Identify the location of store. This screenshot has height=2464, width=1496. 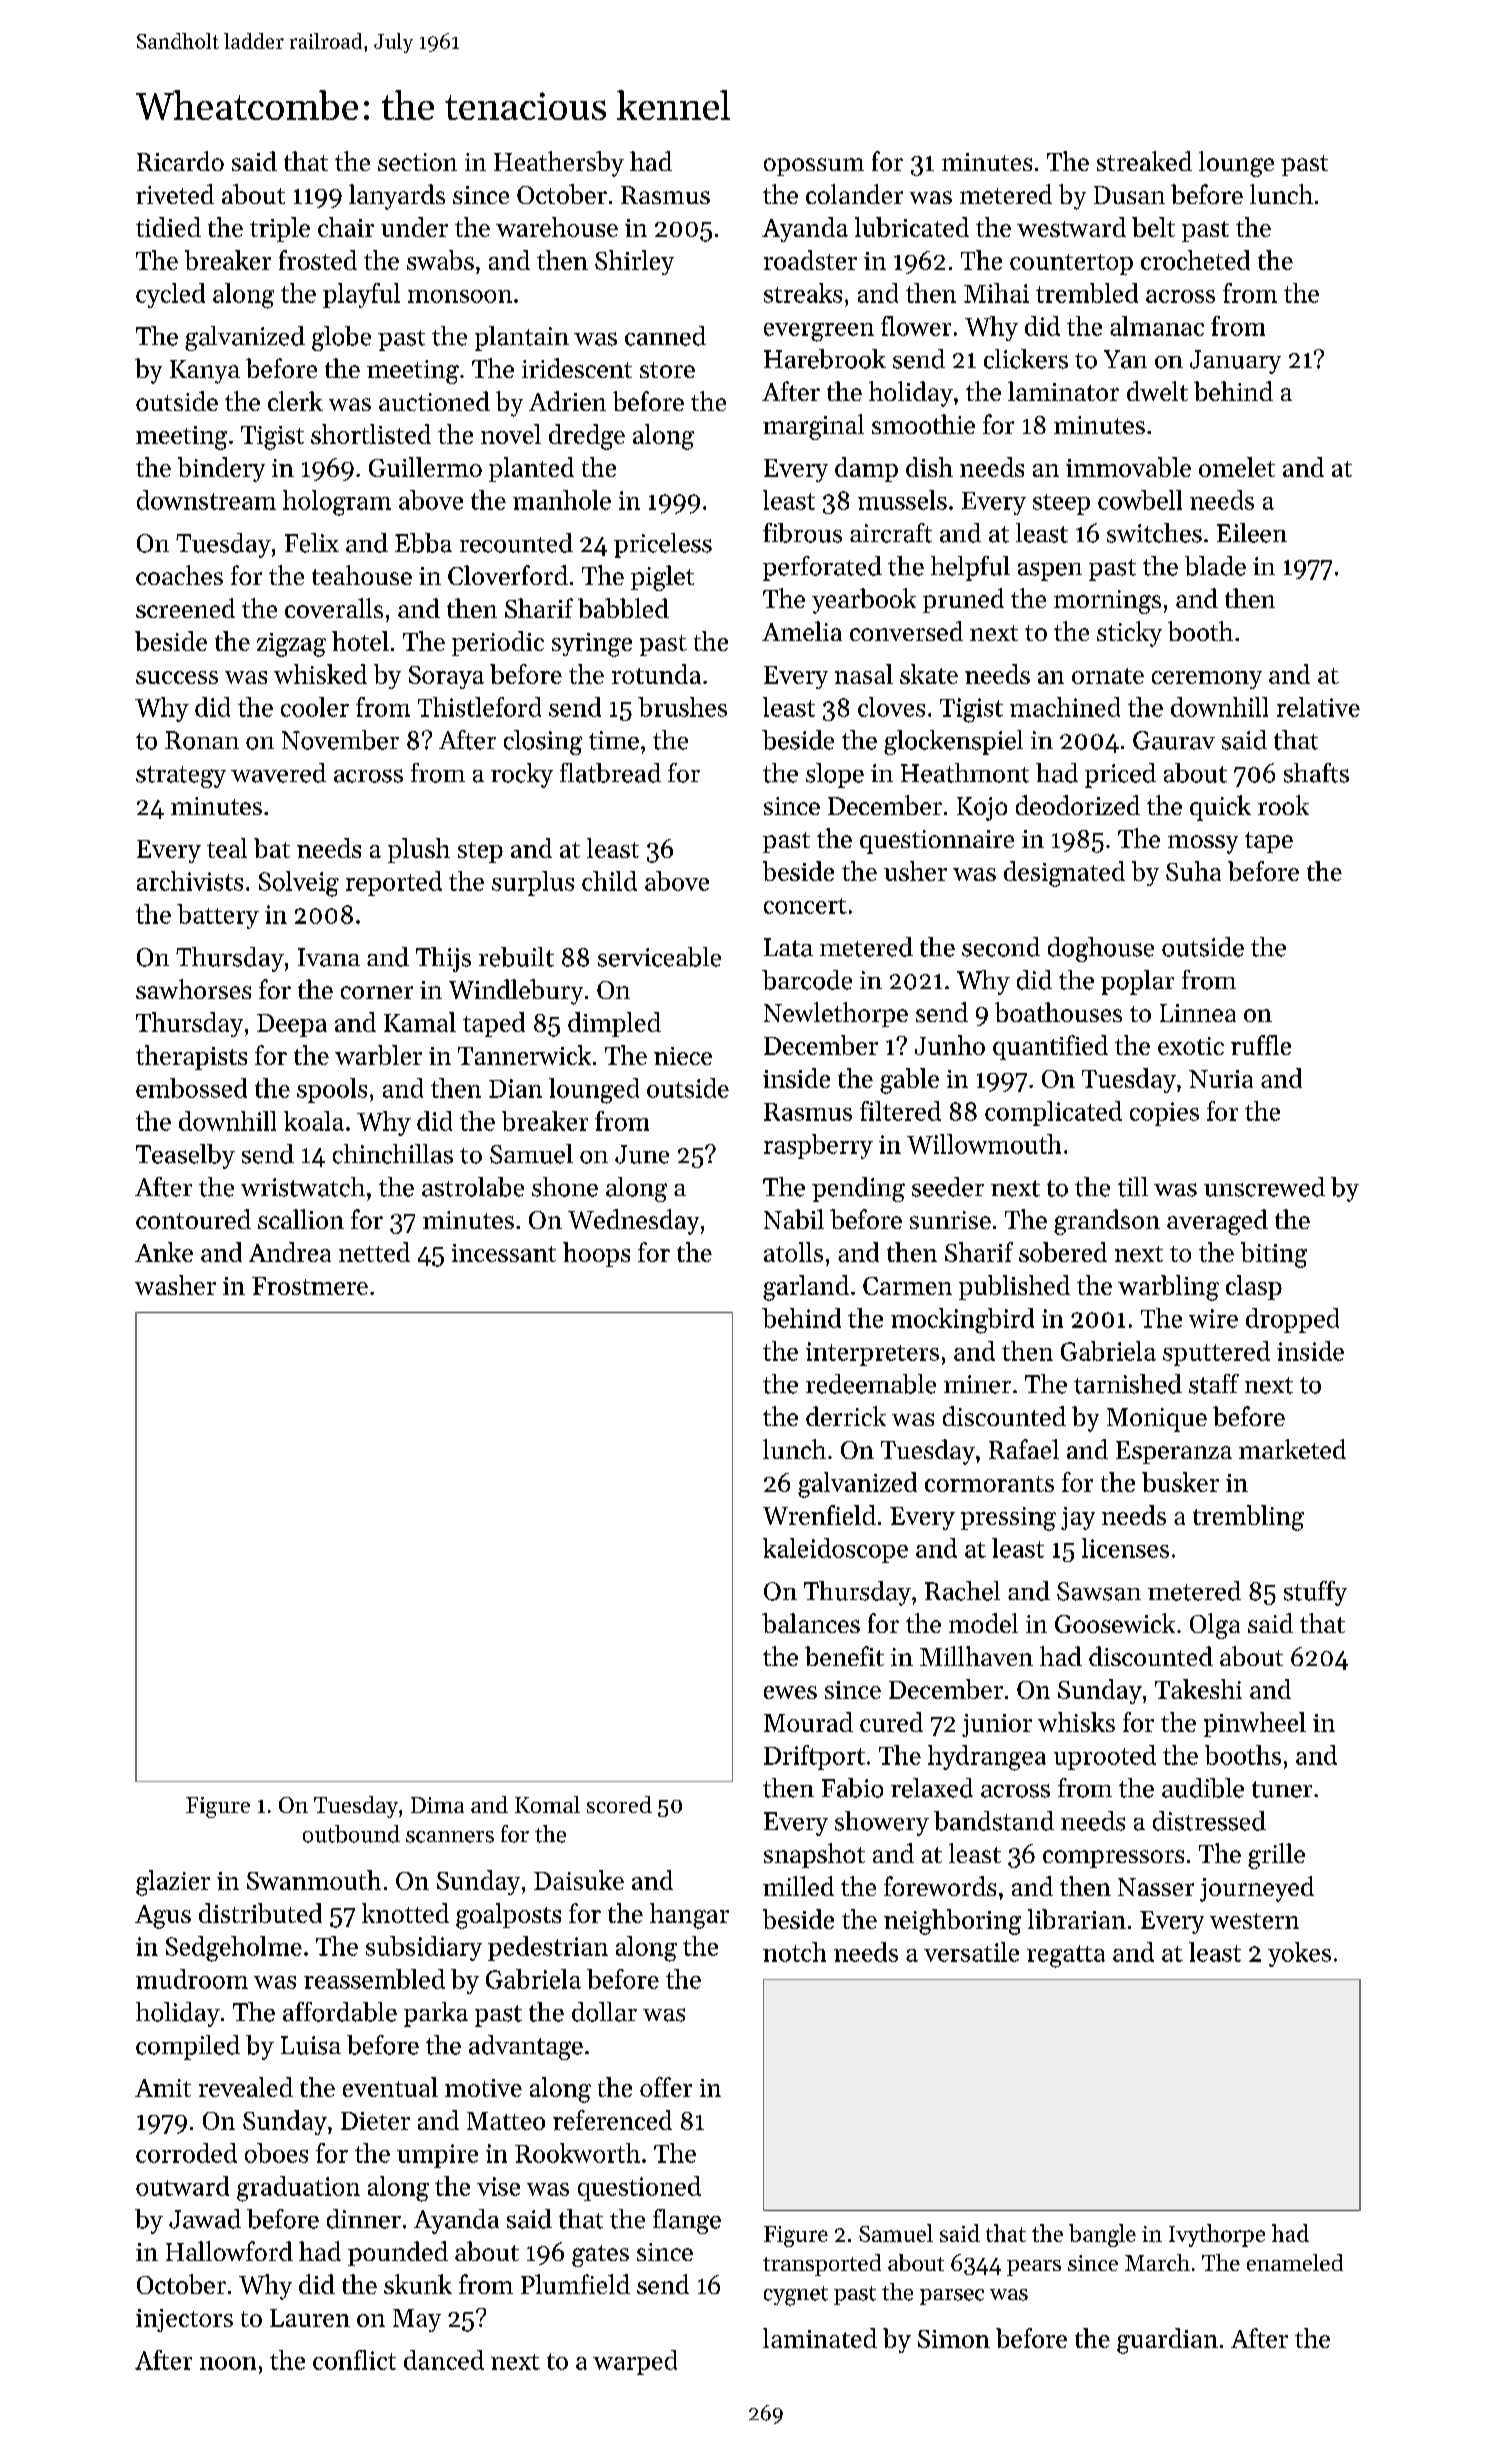
(667, 370).
